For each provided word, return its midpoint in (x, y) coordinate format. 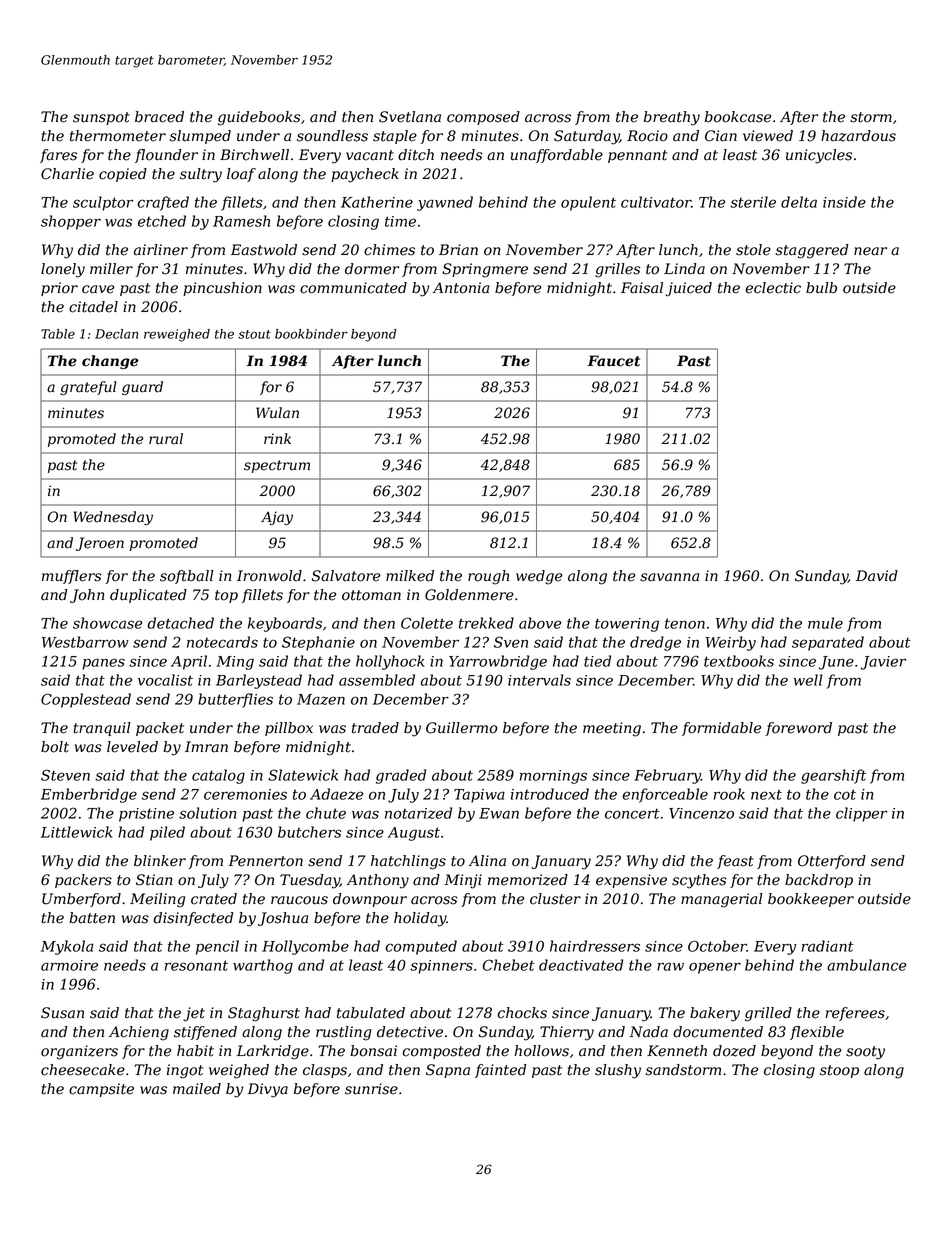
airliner (161, 250)
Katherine (377, 202)
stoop (839, 1071)
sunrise (371, 1089)
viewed (768, 136)
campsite (101, 1090)
